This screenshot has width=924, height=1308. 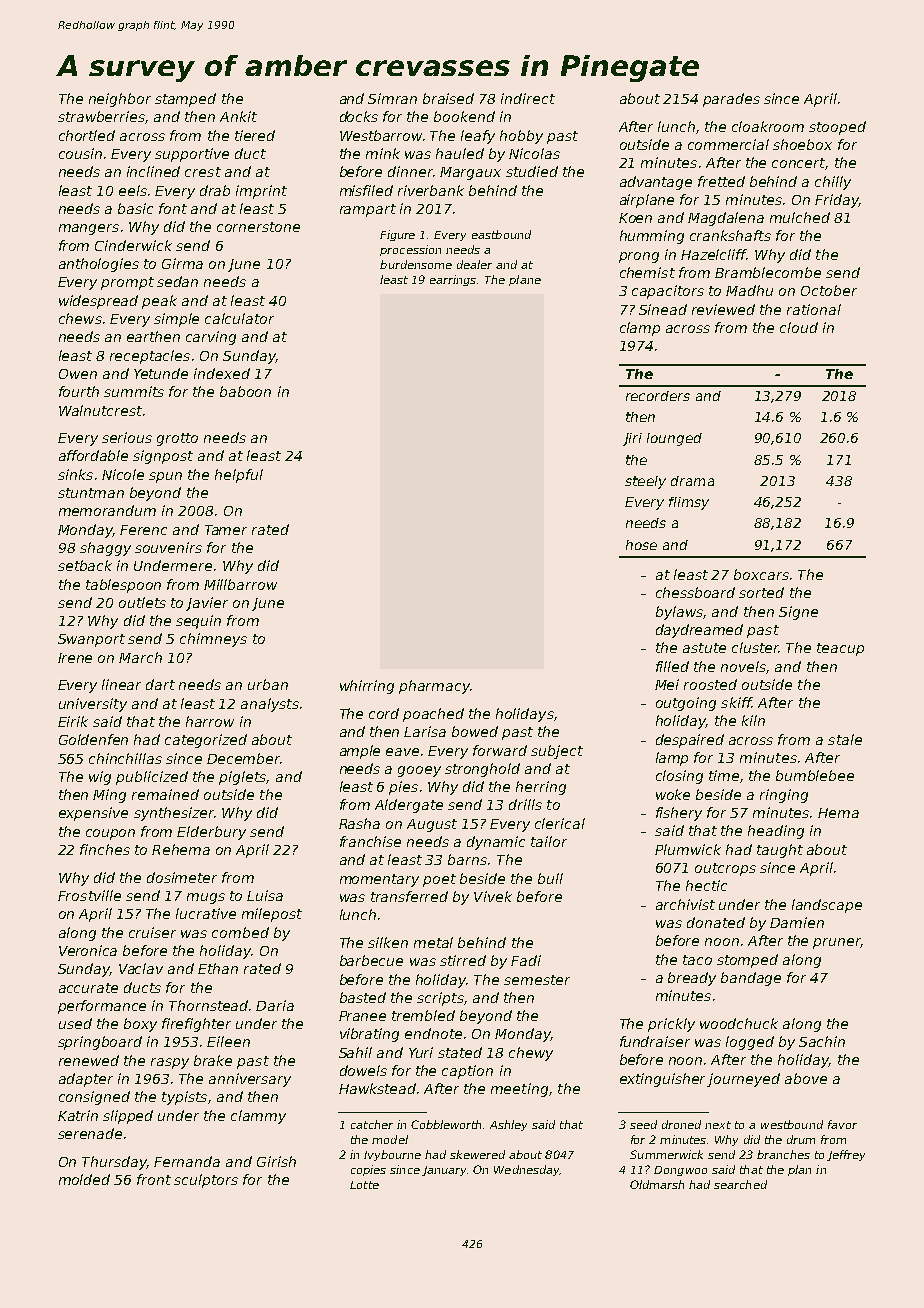 What do you see at coordinates (170, 1063) in the screenshot?
I see `raspy` at bounding box center [170, 1063].
